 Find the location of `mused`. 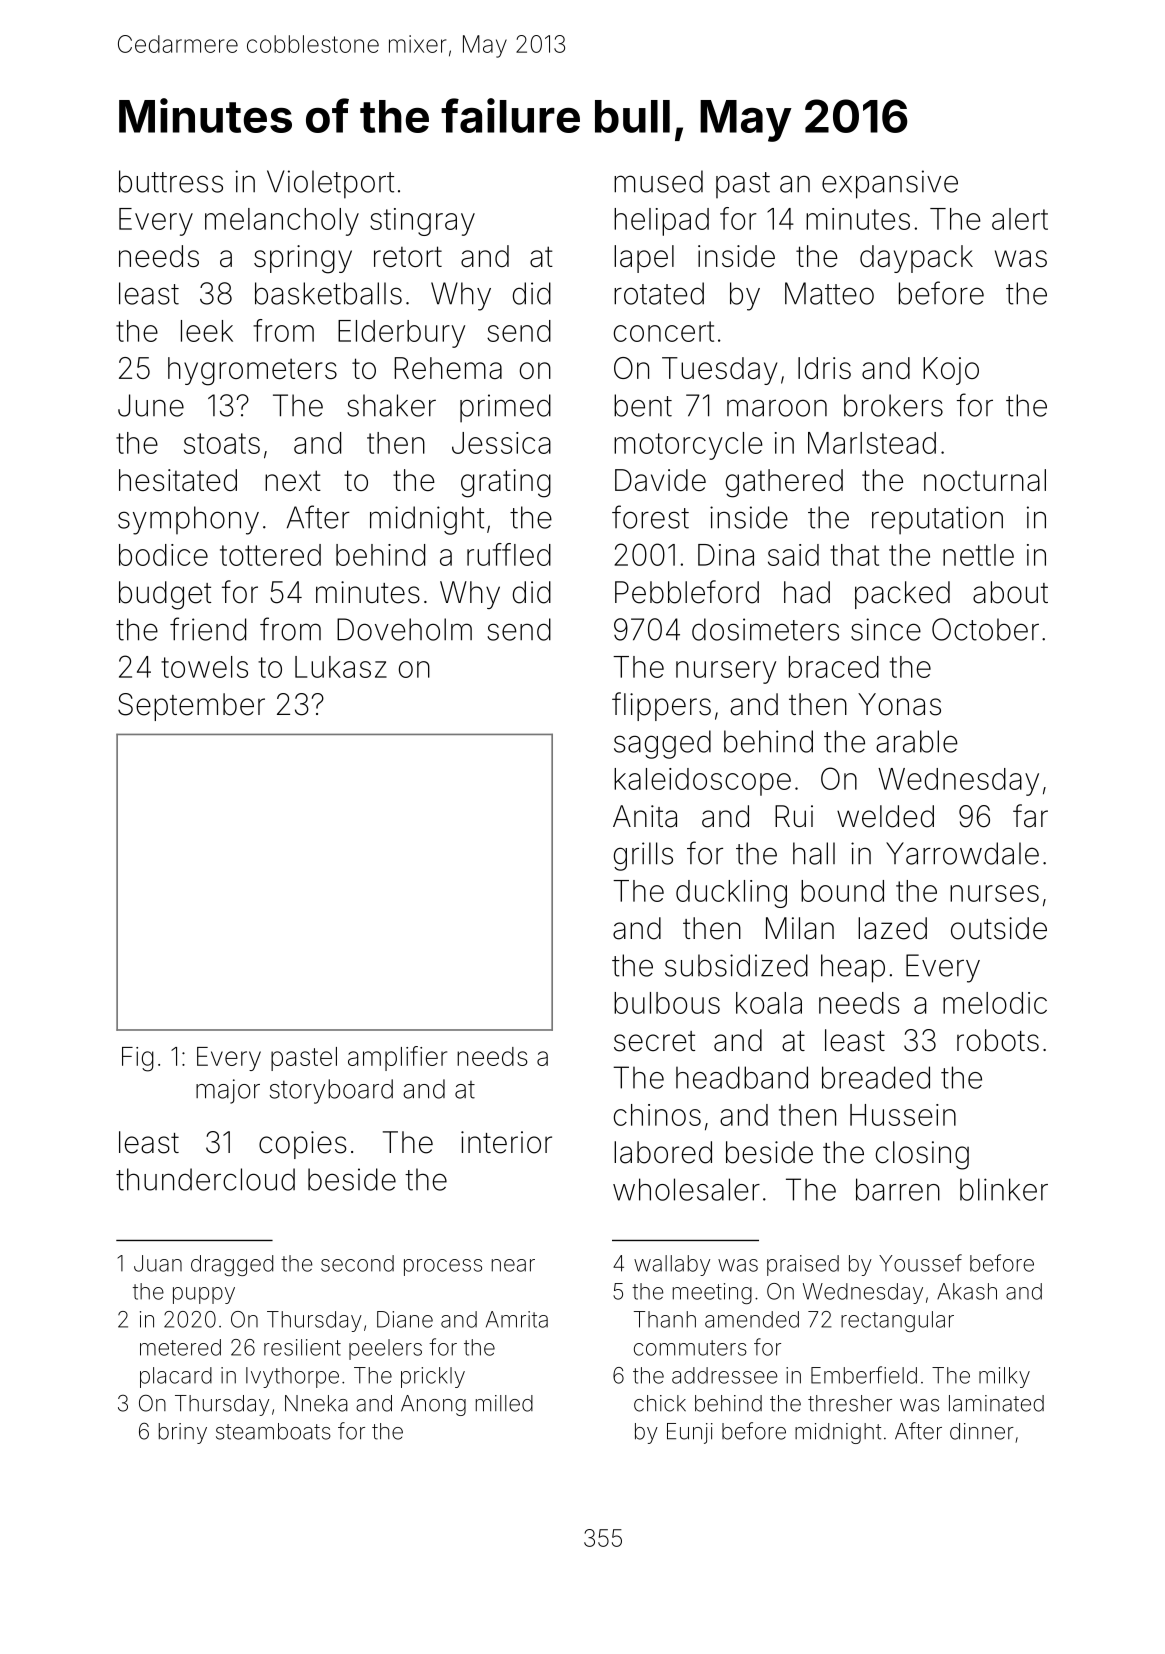

mused is located at coordinates (658, 181).
